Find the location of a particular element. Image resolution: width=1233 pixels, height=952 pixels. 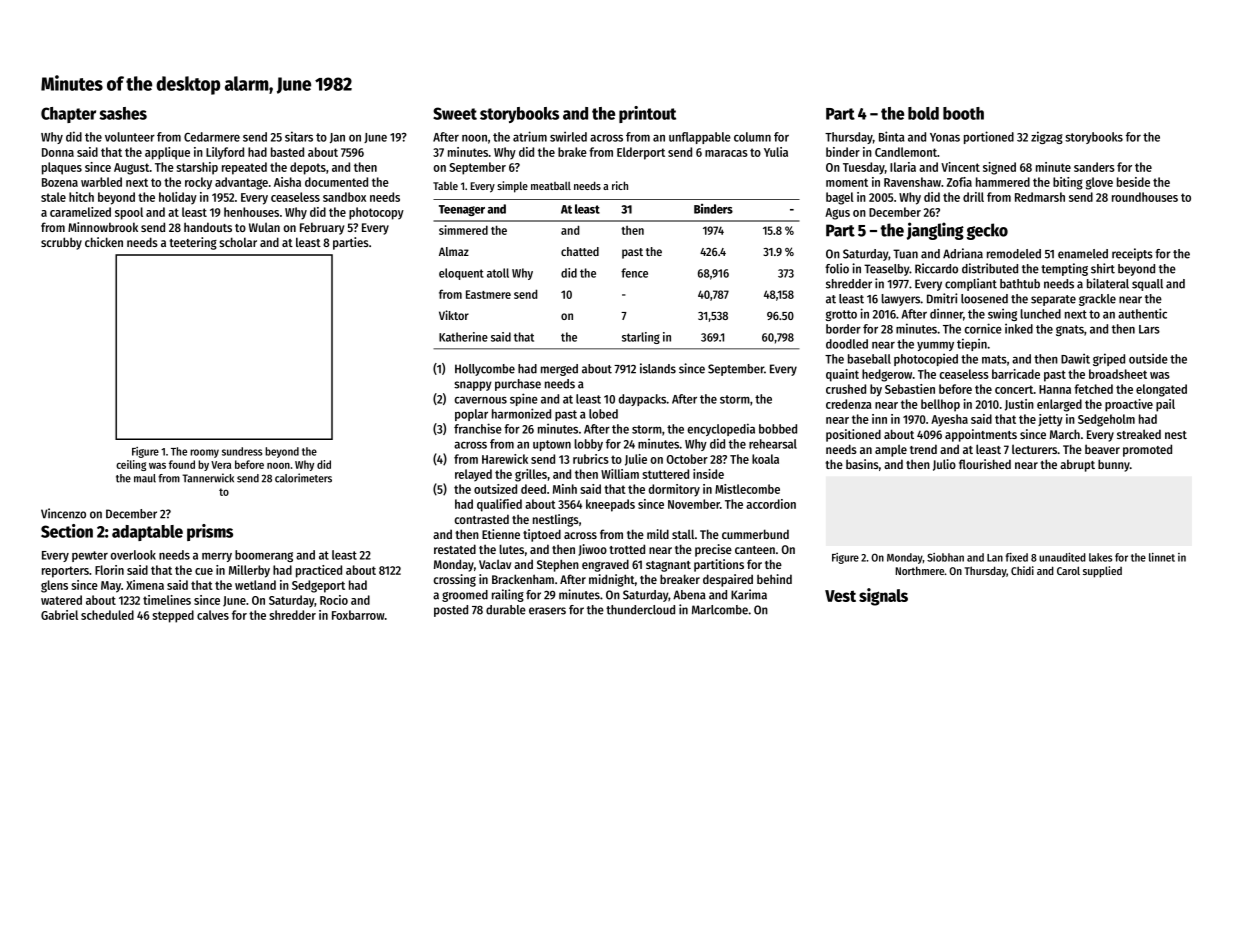

Candlemont is located at coordinates (906, 152).
